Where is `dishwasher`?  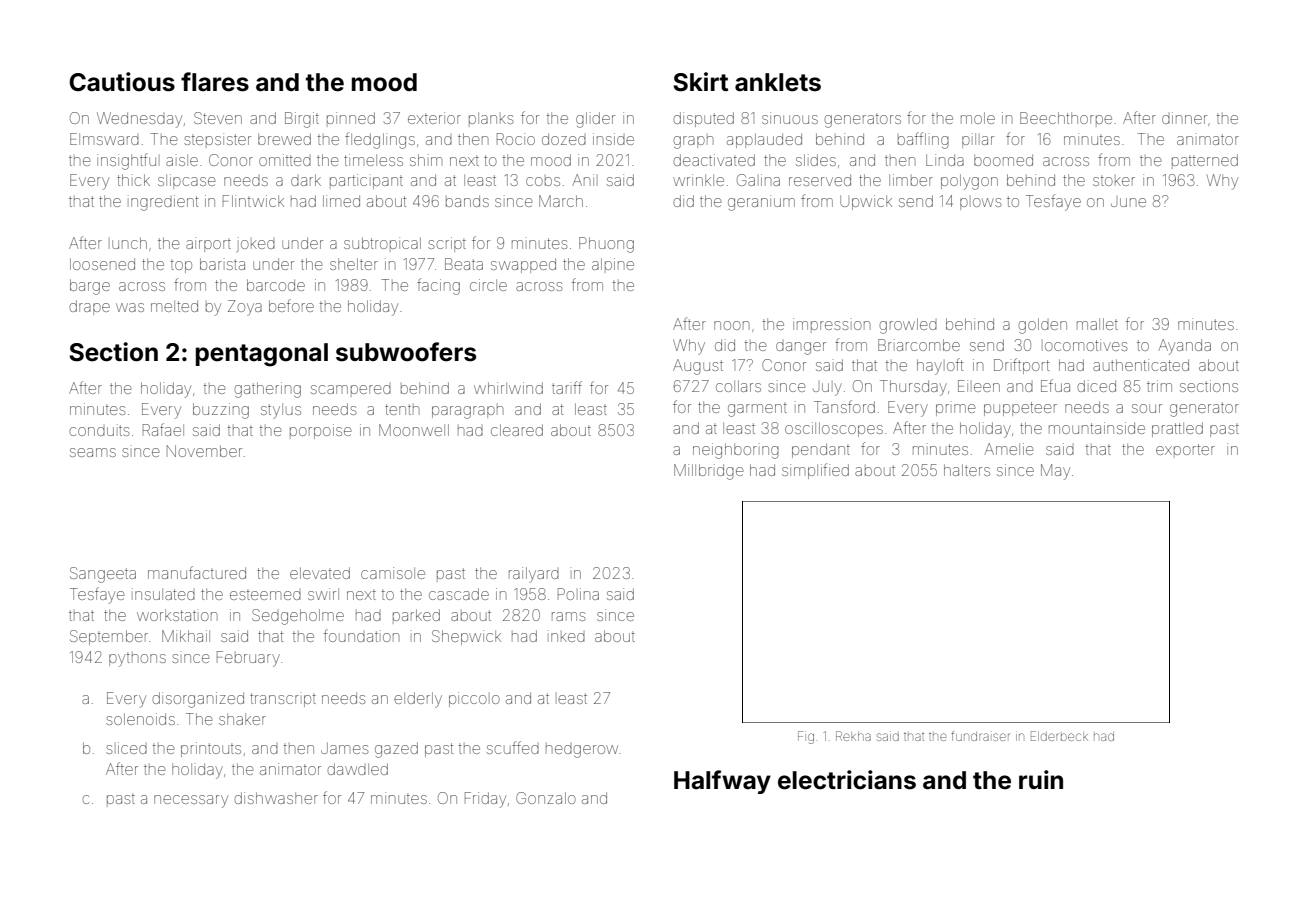 dishwasher is located at coordinates (276, 798).
